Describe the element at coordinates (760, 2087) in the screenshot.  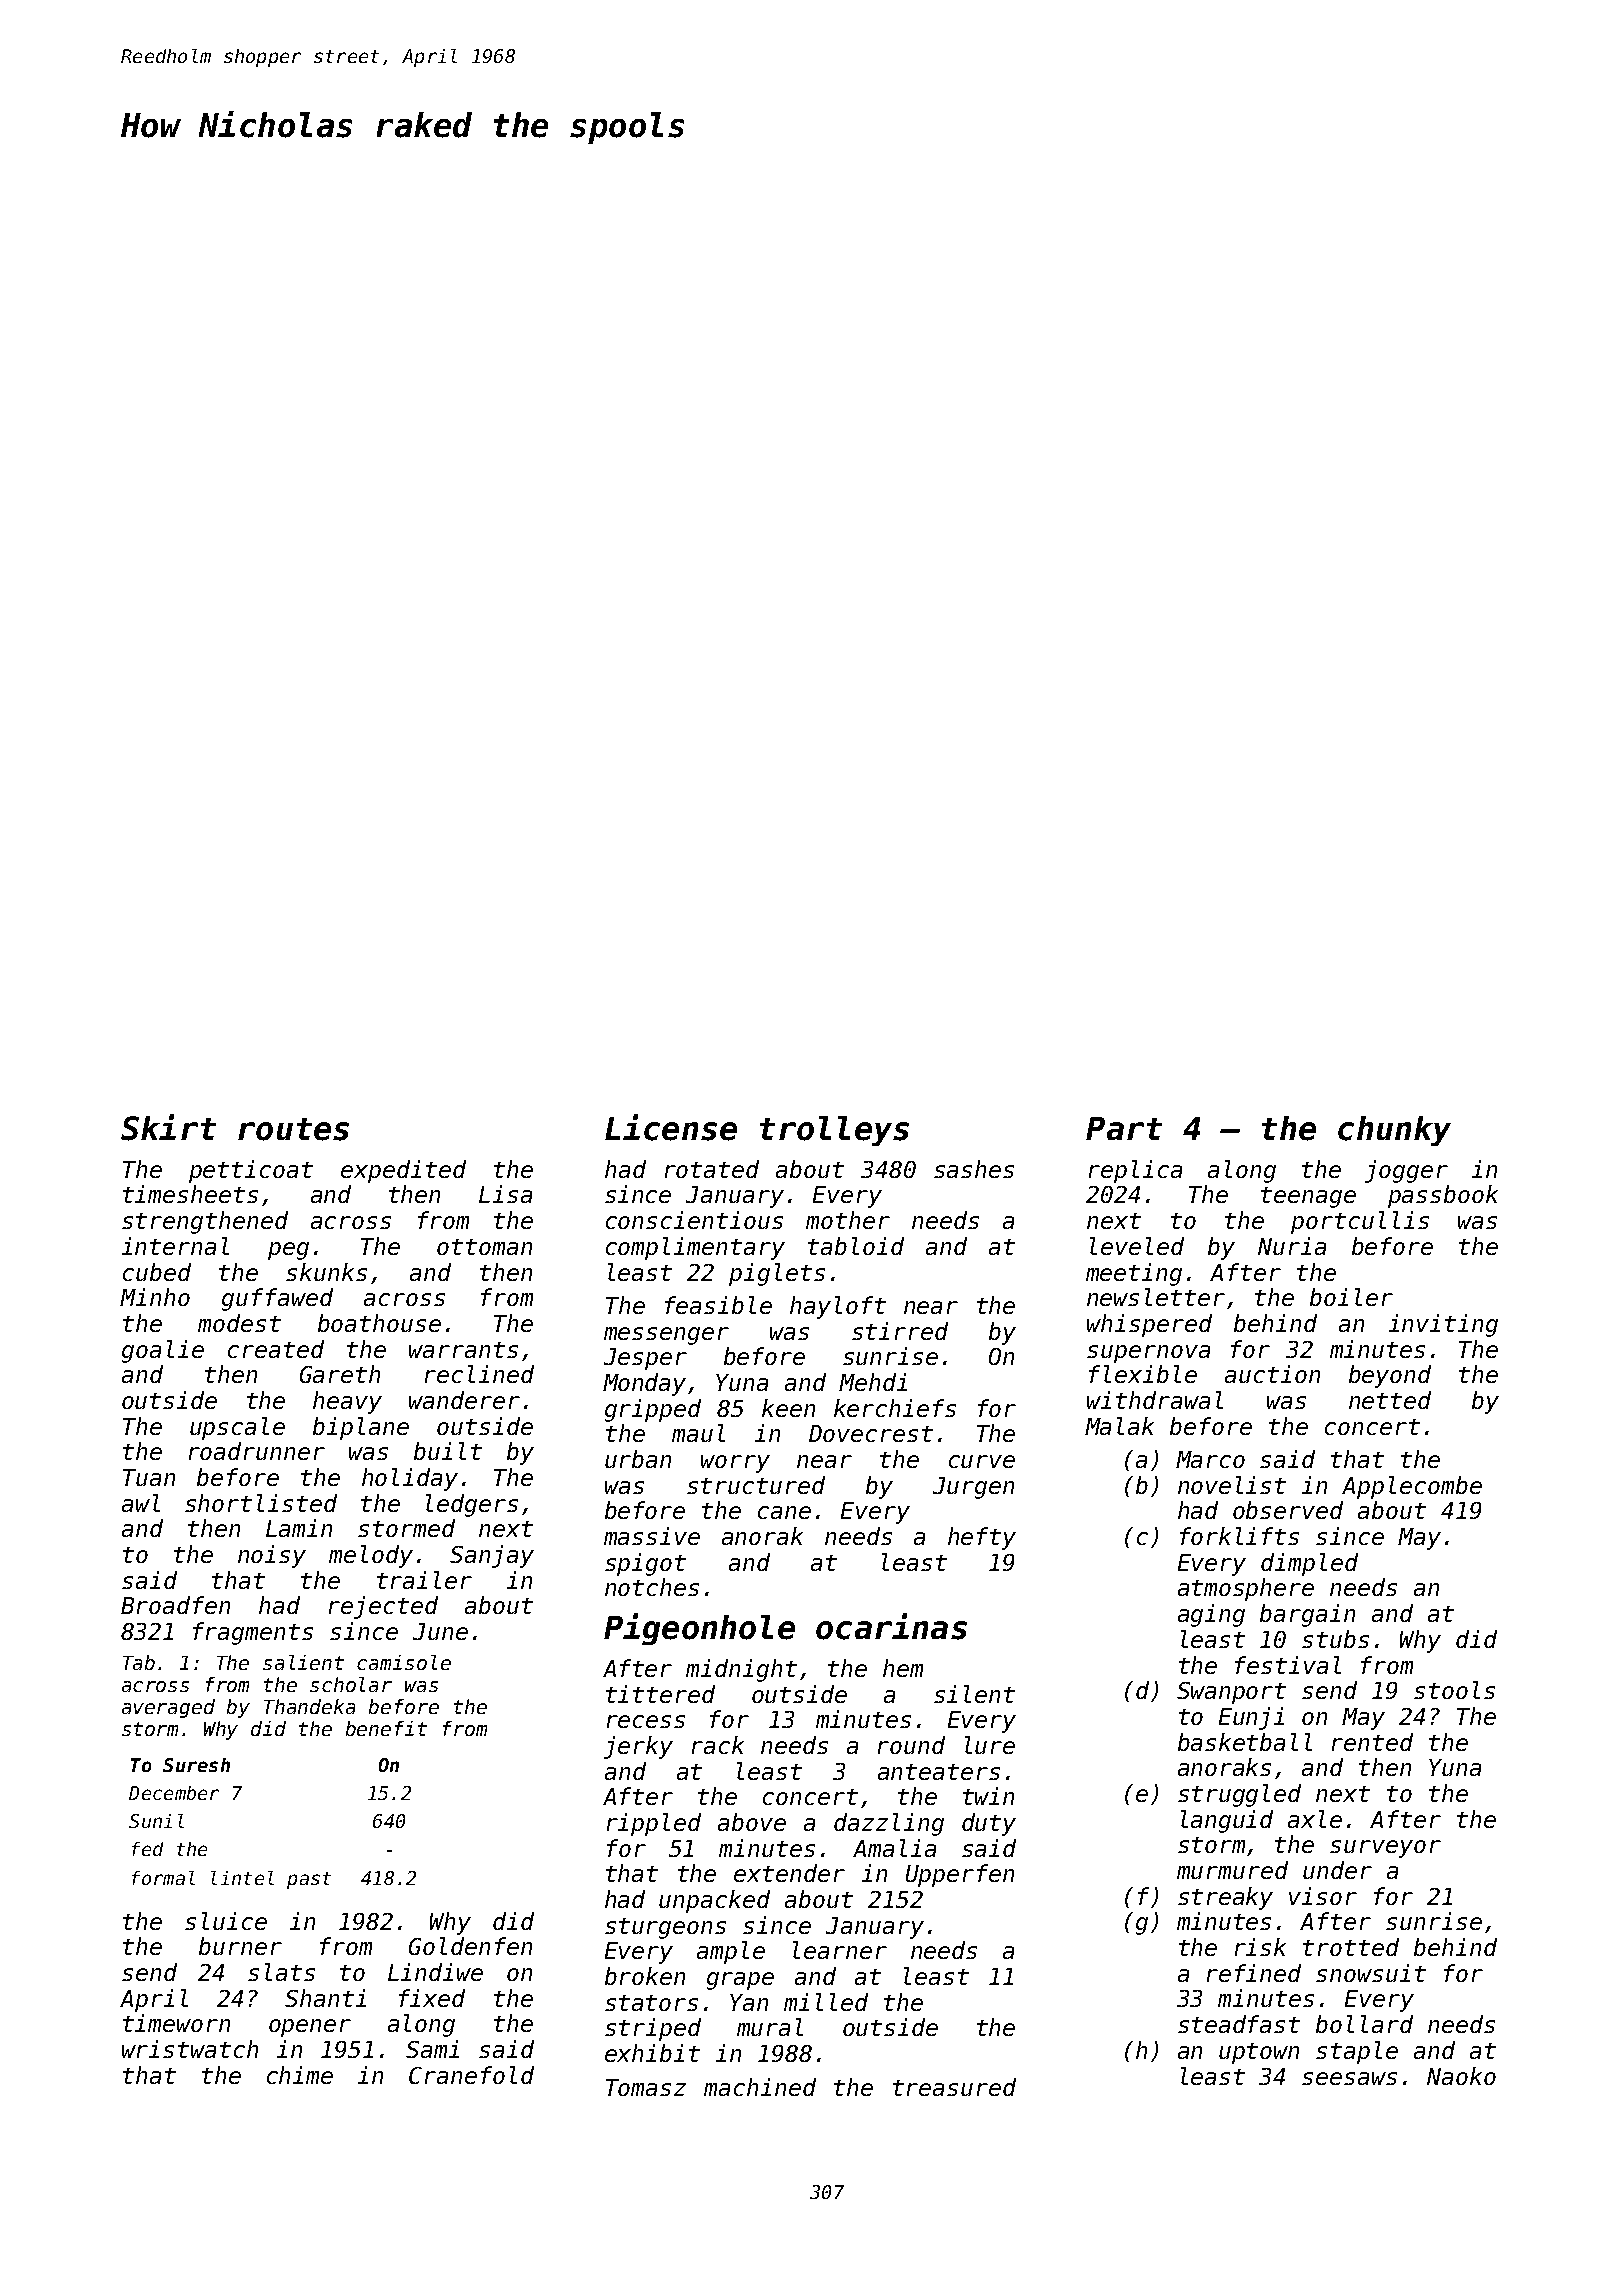
I see `machined` at that location.
